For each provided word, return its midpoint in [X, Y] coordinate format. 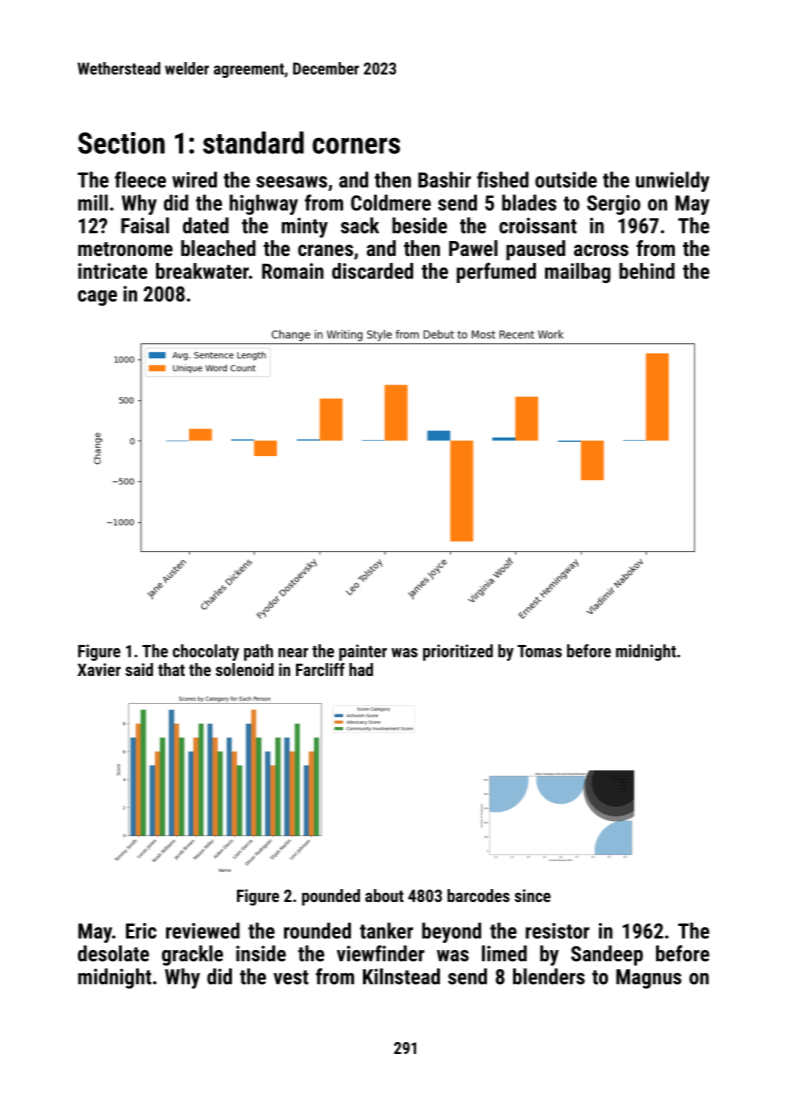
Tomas [539, 651]
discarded [372, 271]
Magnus [649, 979]
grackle [192, 955]
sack [360, 225]
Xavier [99, 669]
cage [97, 298]
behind [647, 271]
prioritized [458, 652]
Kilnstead [401, 976]
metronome [125, 249]
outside [566, 179]
